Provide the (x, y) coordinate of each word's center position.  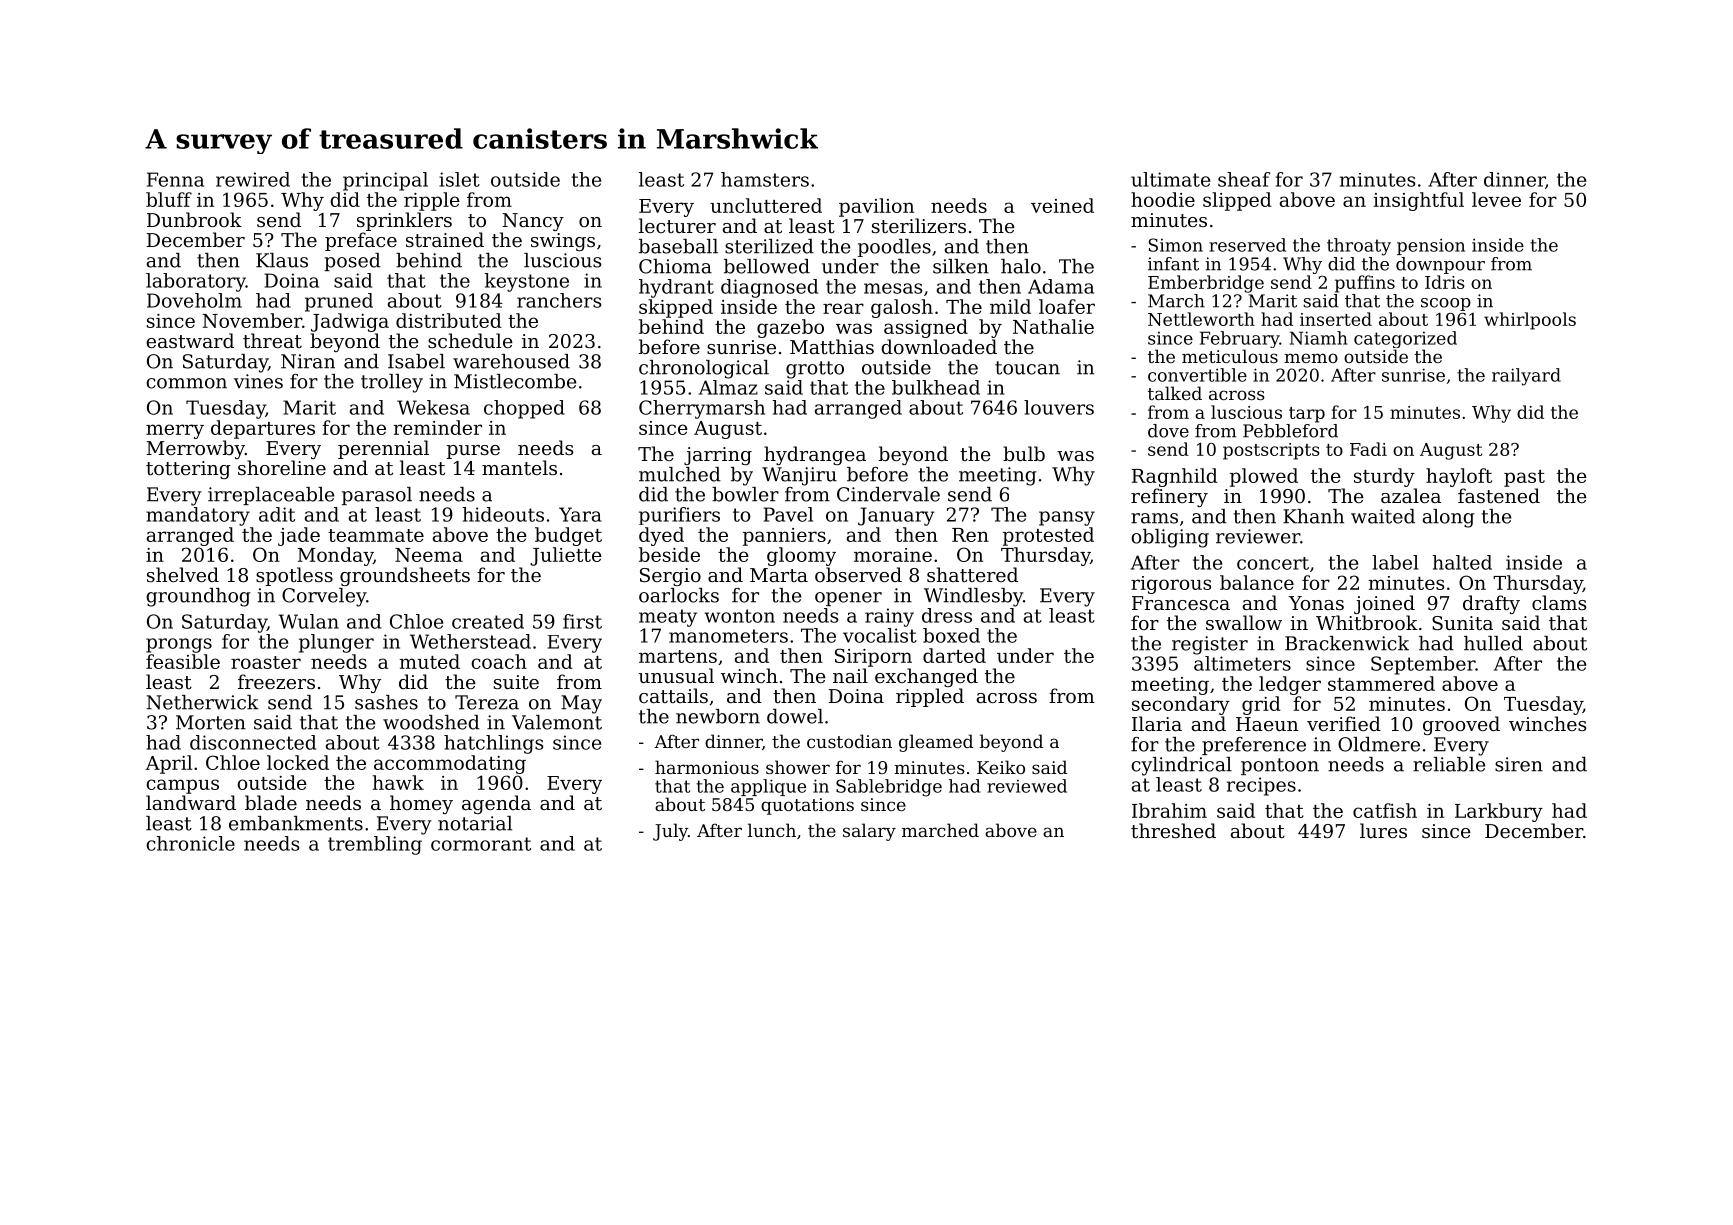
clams (1559, 602)
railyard (1526, 377)
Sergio (670, 577)
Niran (308, 361)
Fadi (1368, 449)
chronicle (190, 843)
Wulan (308, 621)
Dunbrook (194, 219)
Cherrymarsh (702, 409)
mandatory (198, 516)
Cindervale (888, 494)
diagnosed (769, 288)
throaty (1359, 247)
